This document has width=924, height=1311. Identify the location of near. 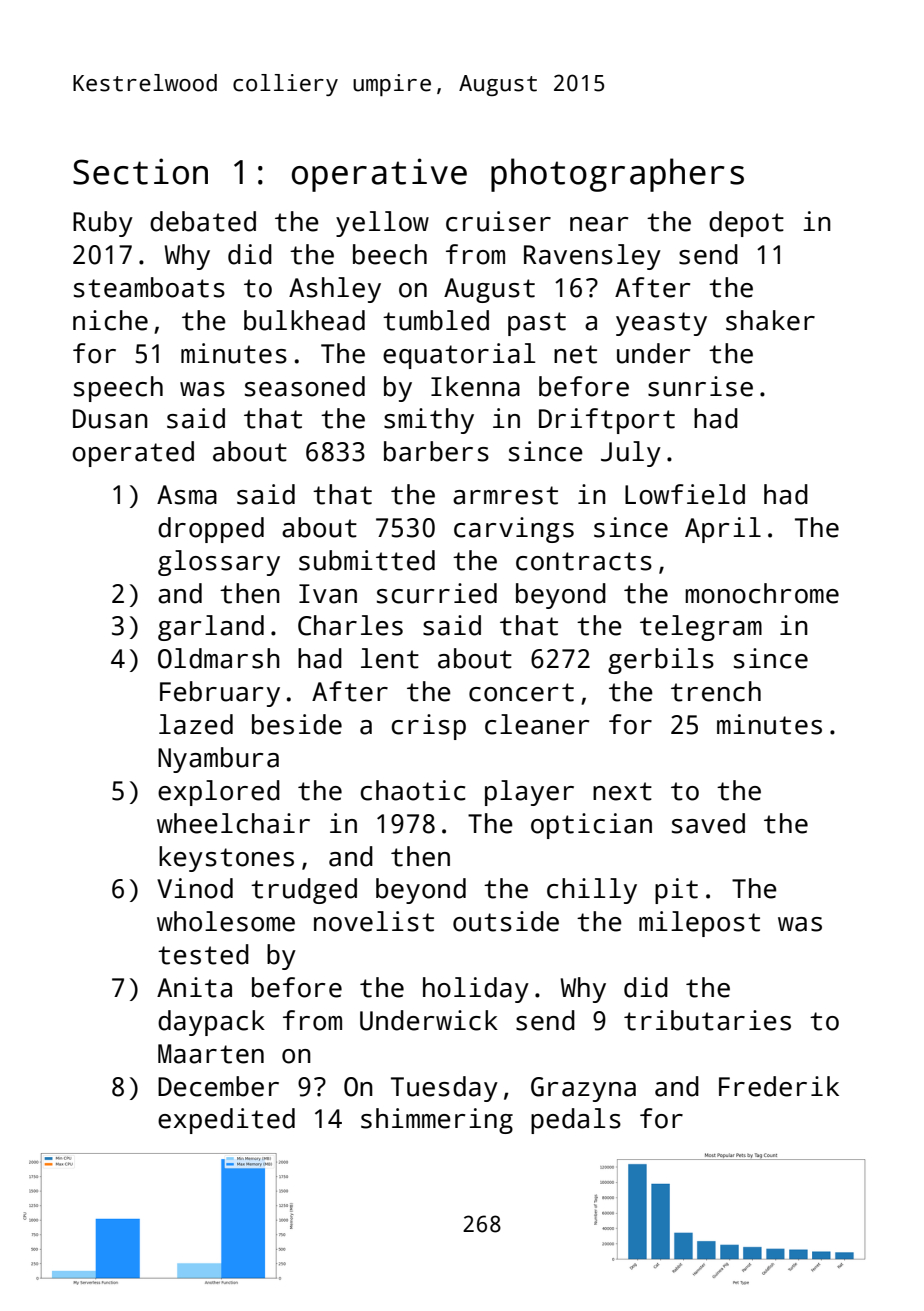
(599, 224).
